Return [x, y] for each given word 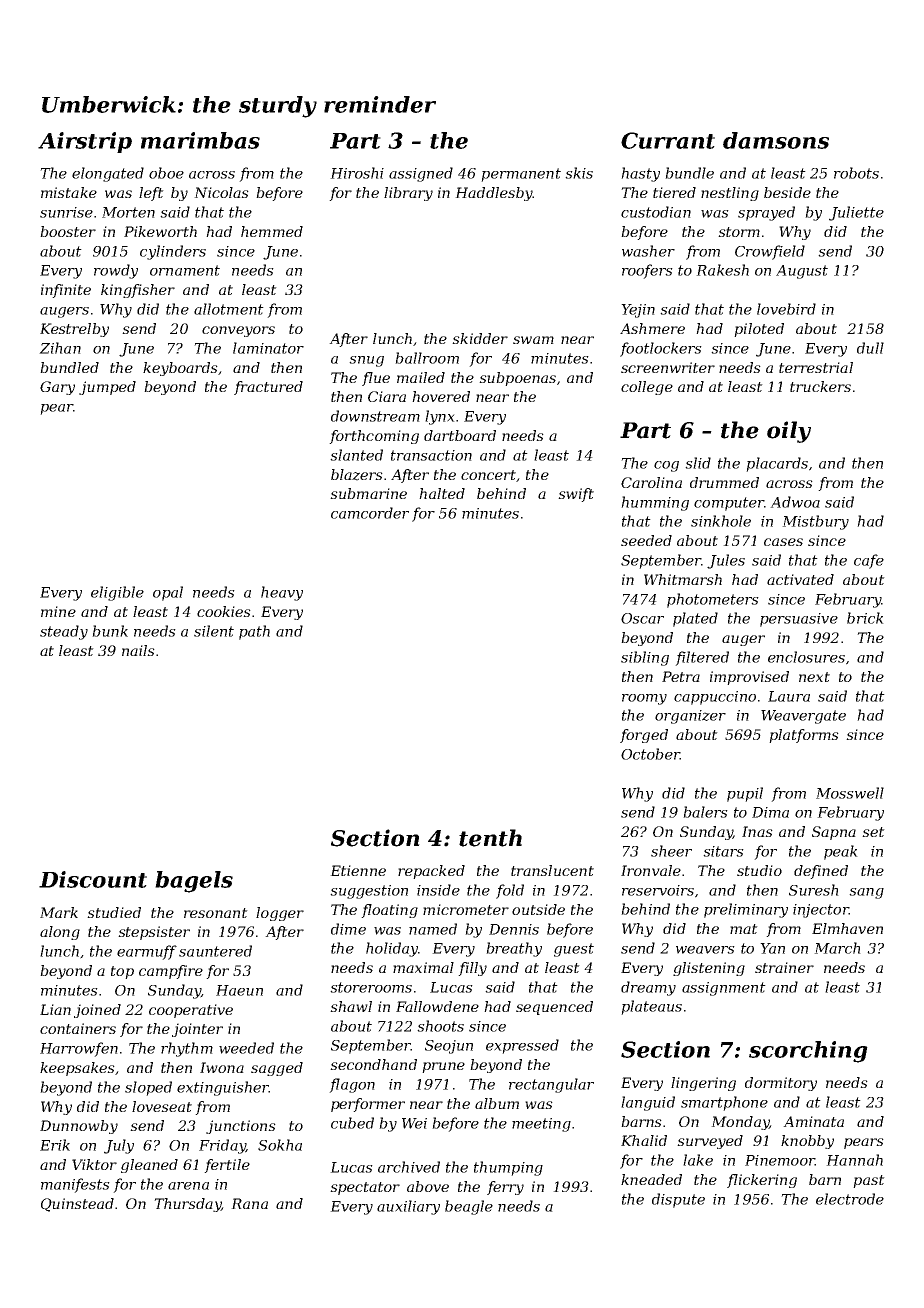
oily [789, 432]
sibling [645, 658]
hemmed [272, 231]
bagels [194, 882]
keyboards [180, 369]
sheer [671, 851]
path [254, 632]
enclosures [806, 657]
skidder [480, 338]
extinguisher [223, 1088]
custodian [656, 212]
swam [533, 340]
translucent [552, 870]
